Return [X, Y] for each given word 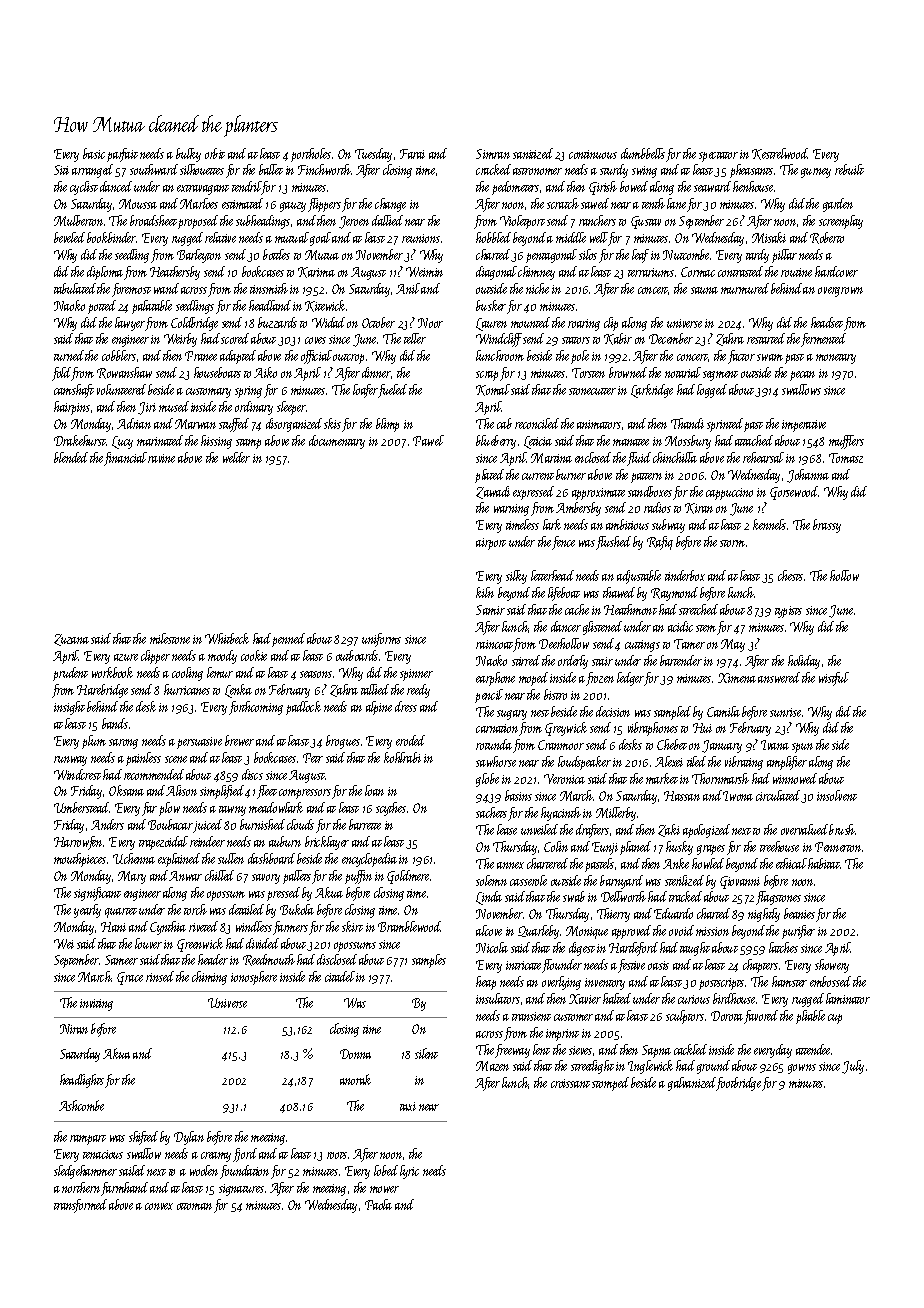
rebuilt [849, 169]
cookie [254, 655]
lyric [409, 1172]
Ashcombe [81, 1105]
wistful [834, 679]
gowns [802, 1069]
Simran [493, 154]
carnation [497, 728]
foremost [131, 290]
